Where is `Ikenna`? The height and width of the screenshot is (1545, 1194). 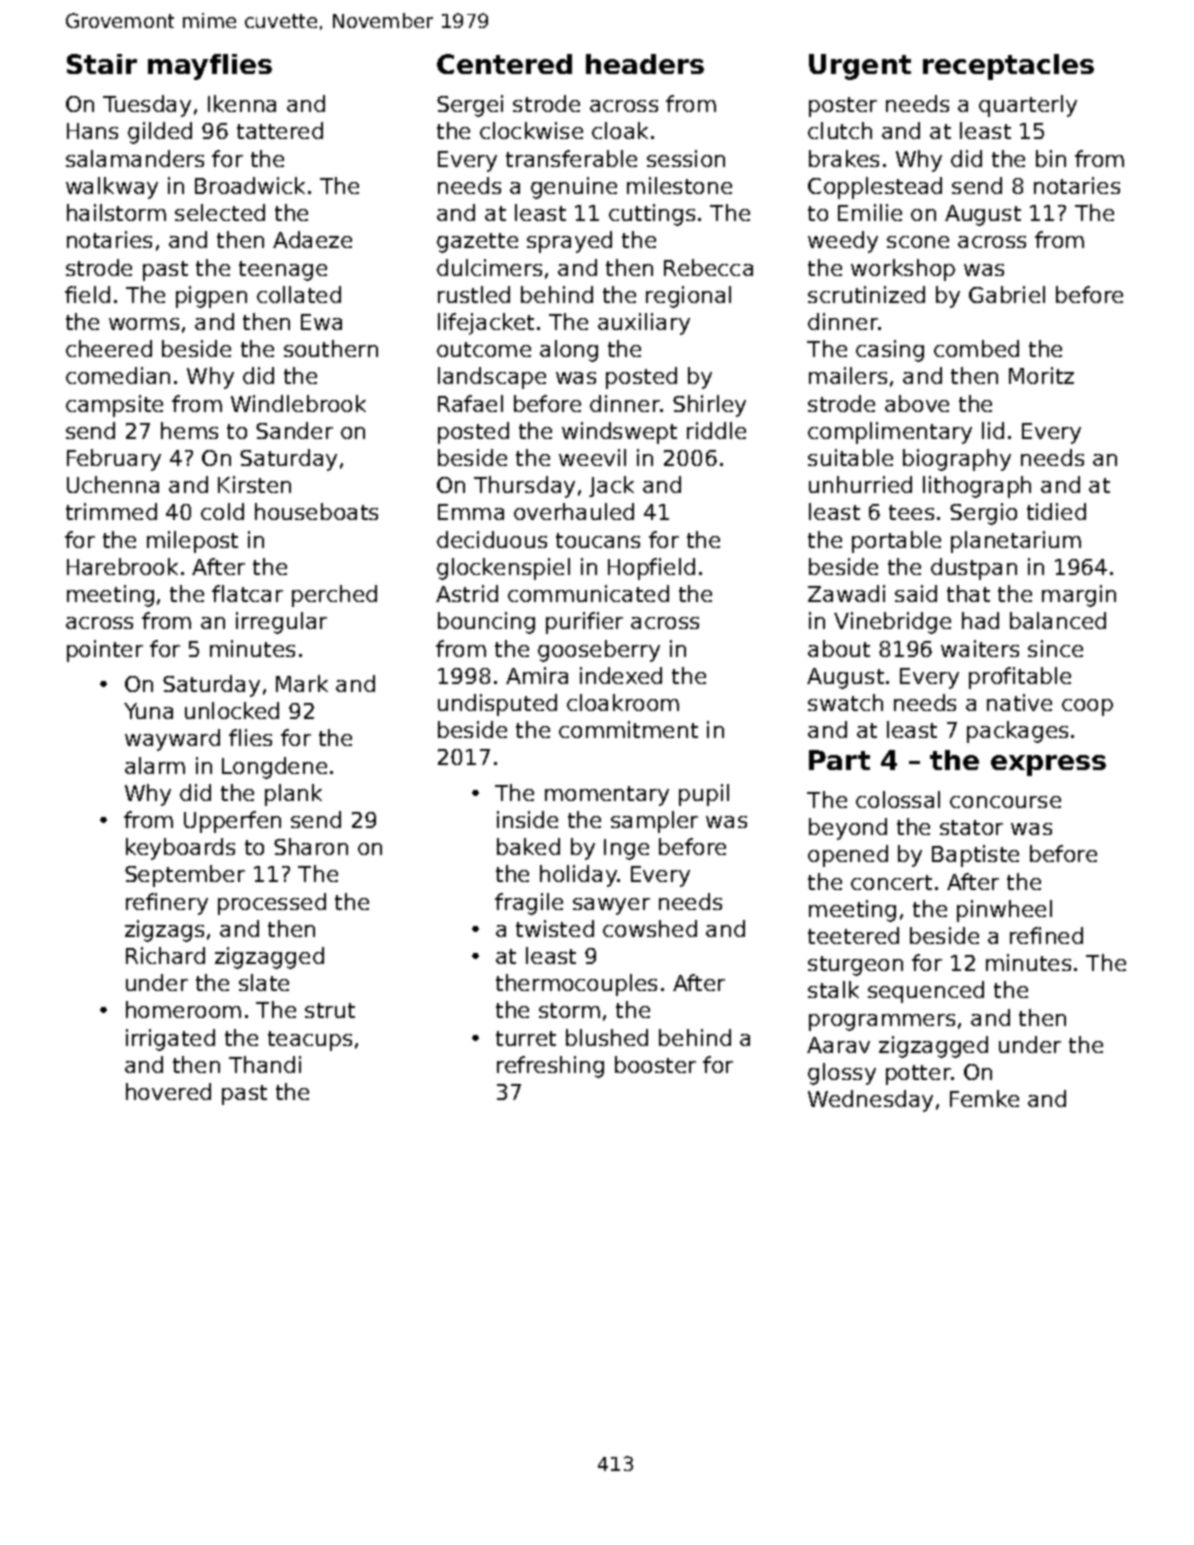
Ikenna is located at coordinates (242, 103).
